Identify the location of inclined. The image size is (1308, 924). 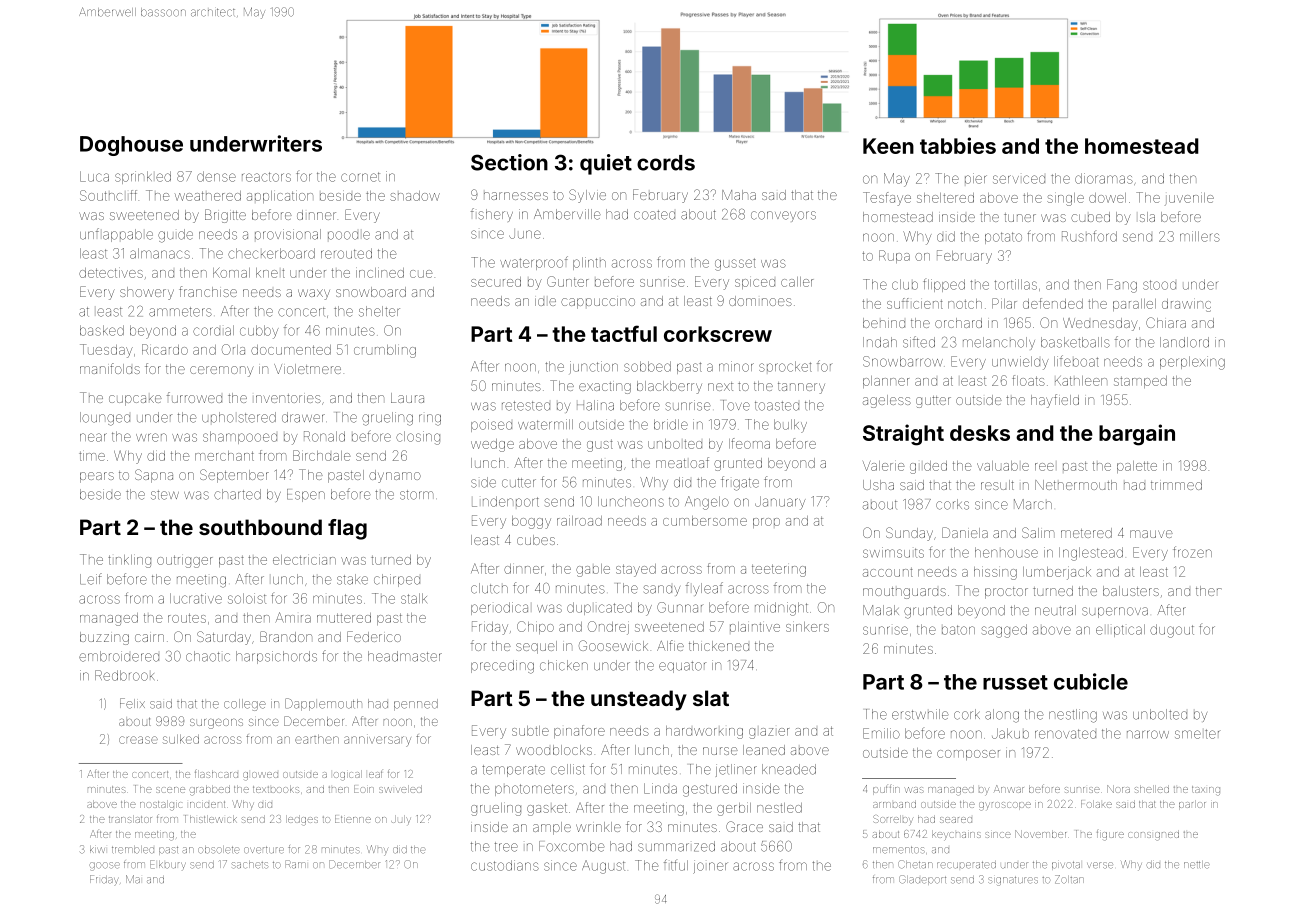
(380, 272).
